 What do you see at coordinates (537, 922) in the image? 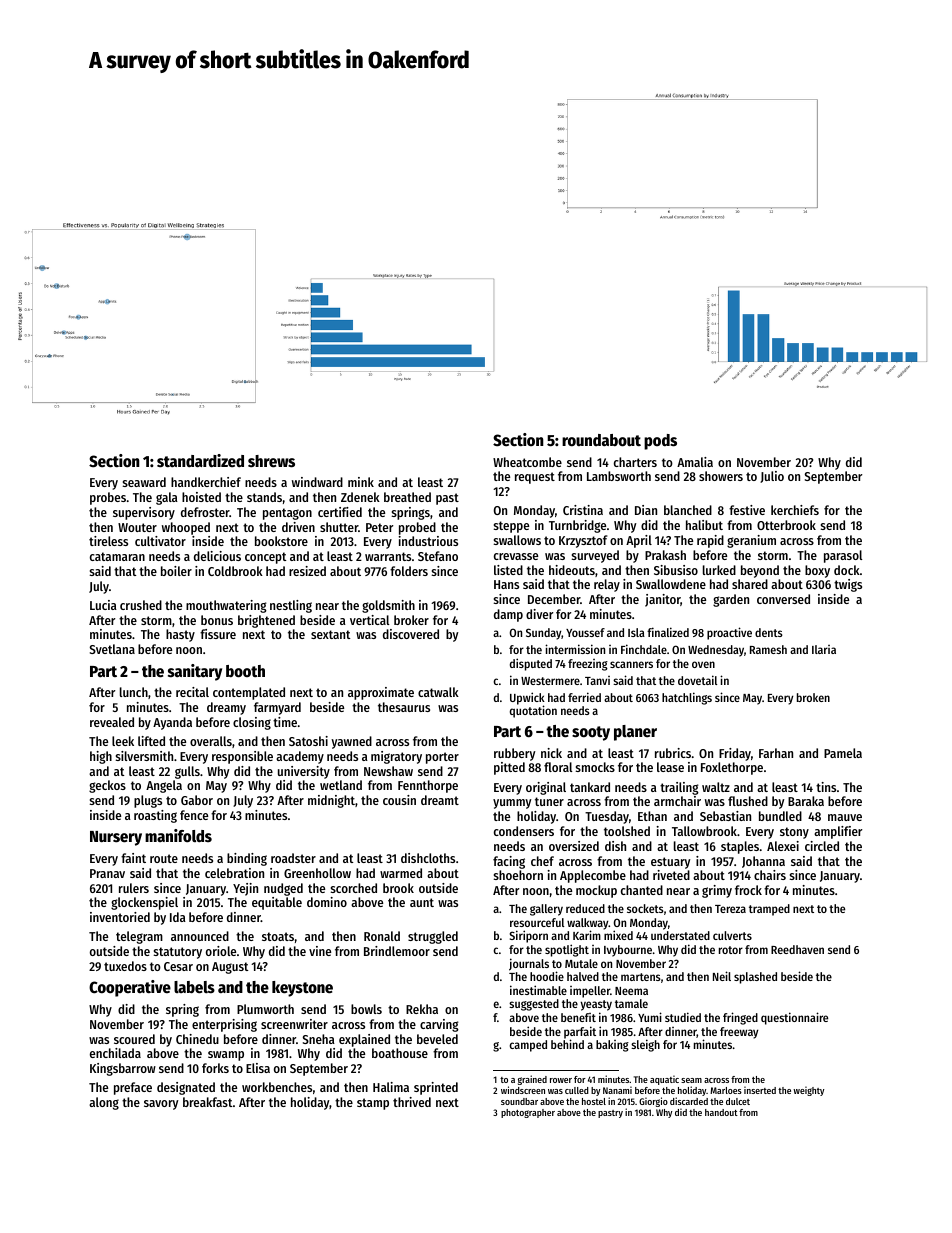
I see `resourceful` at bounding box center [537, 922].
